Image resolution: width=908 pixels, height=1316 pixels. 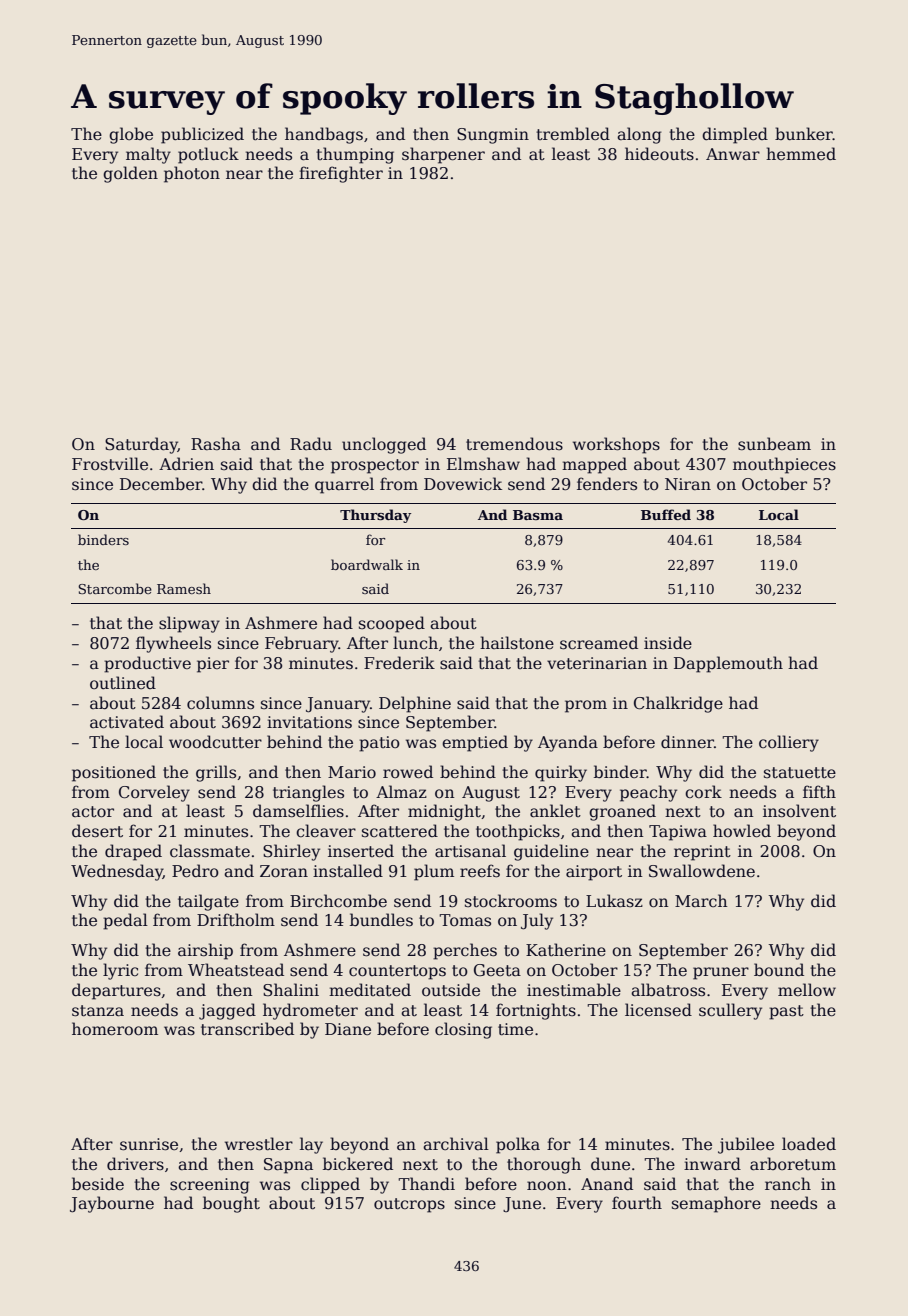 I want to click on globe, so click(x=131, y=135).
